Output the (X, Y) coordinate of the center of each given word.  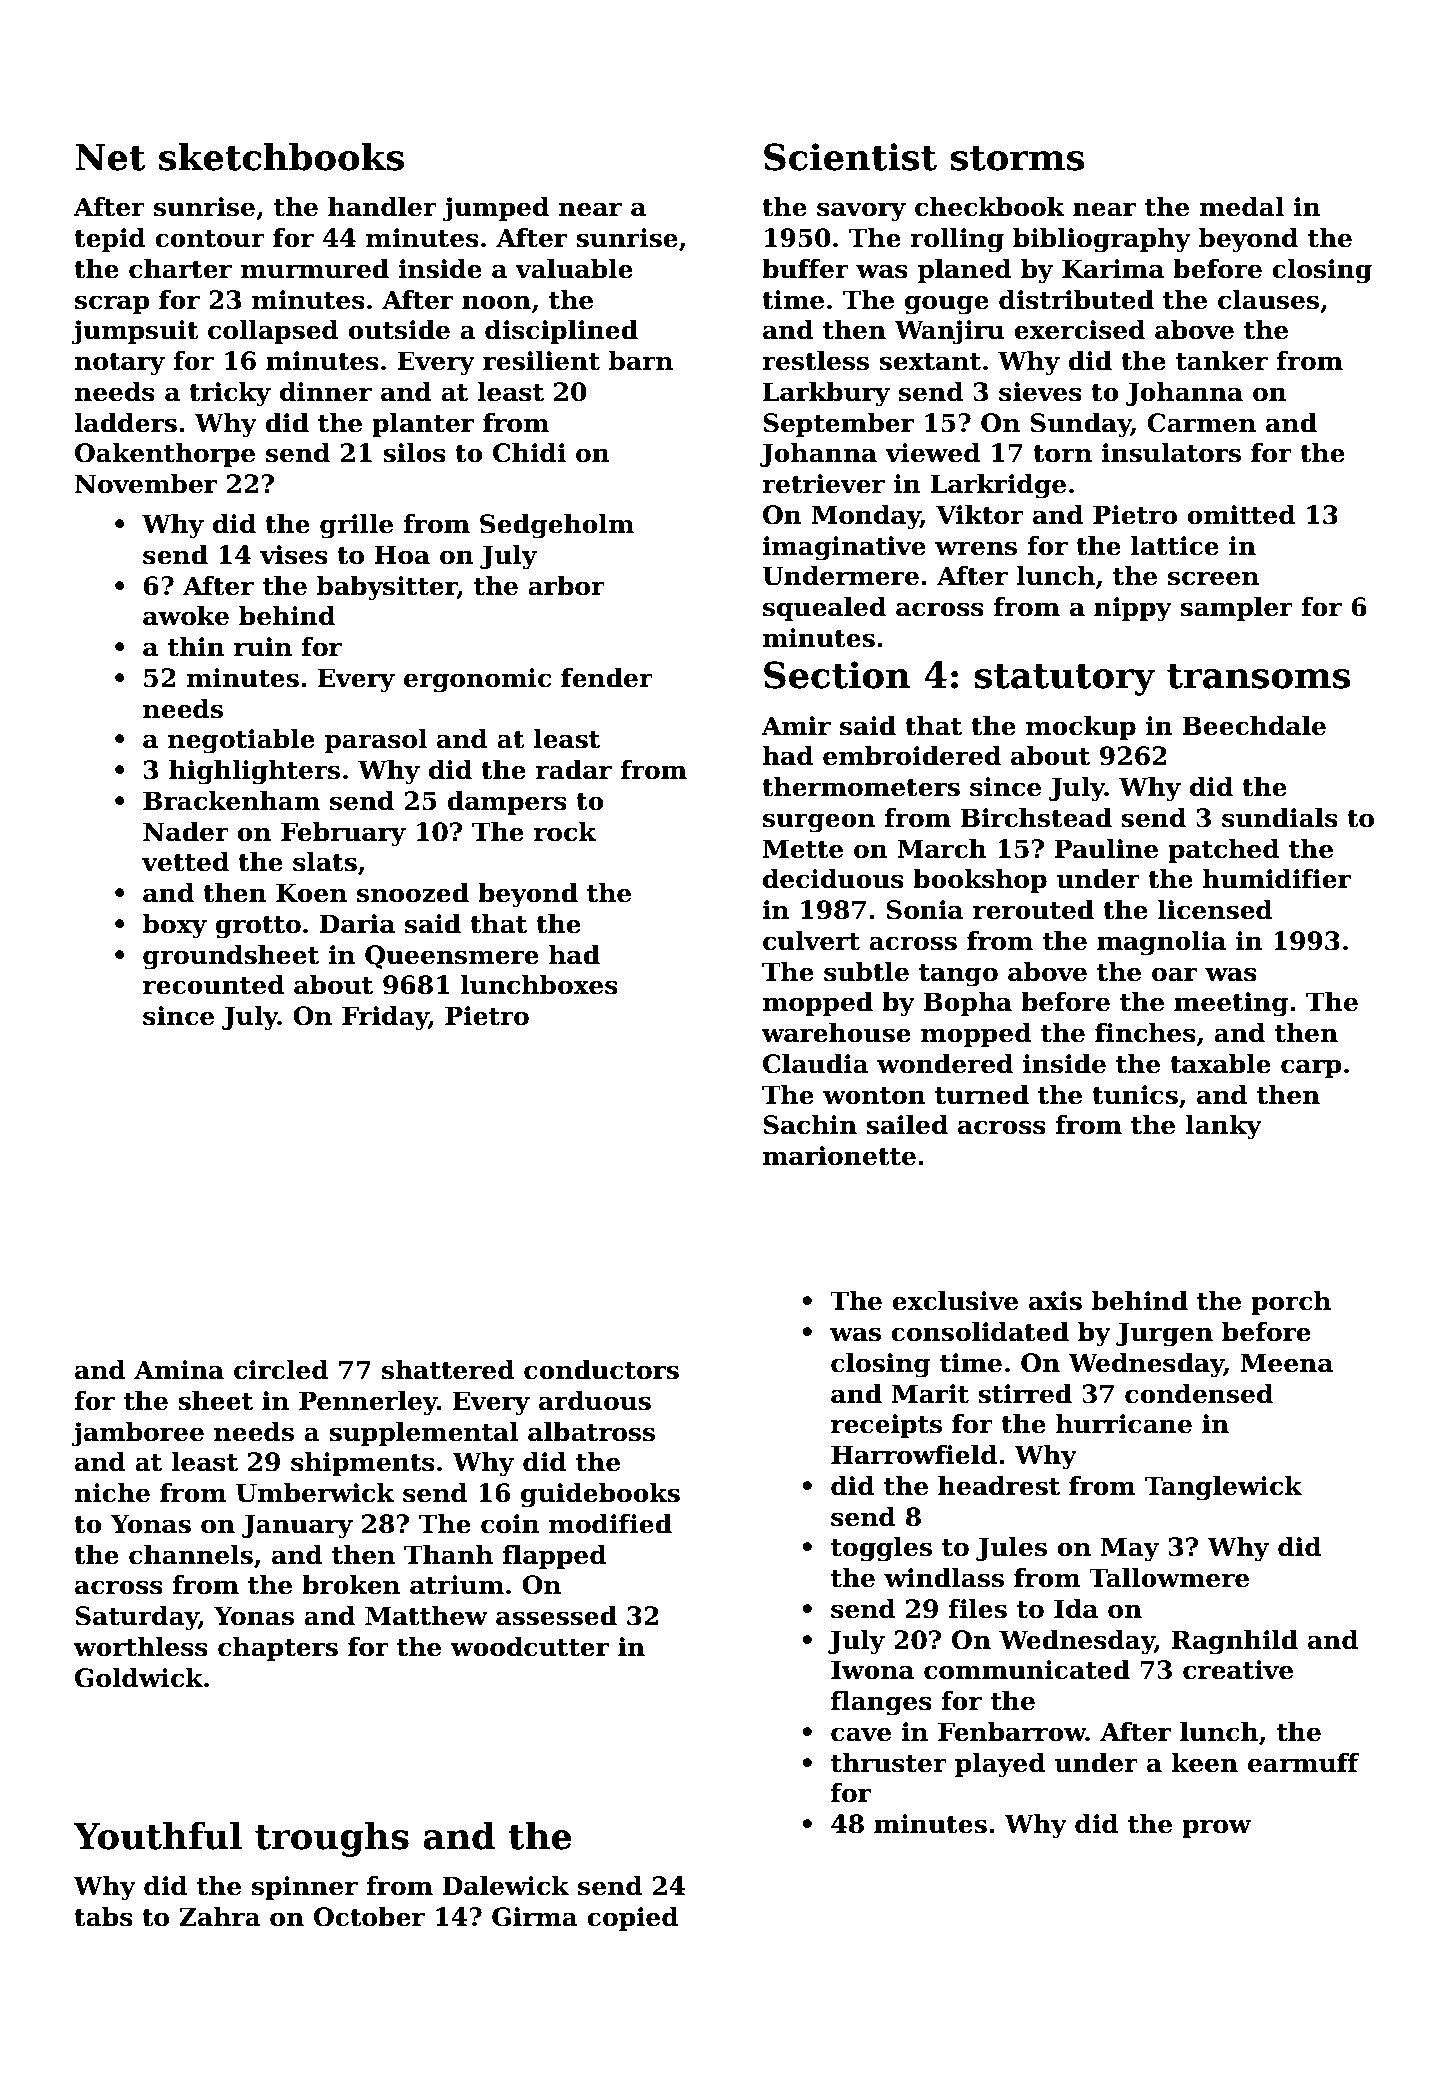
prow (1216, 1828)
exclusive (955, 1301)
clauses (1268, 300)
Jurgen (1164, 1334)
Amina (179, 1370)
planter (423, 425)
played (1000, 1765)
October (369, 1917)
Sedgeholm (557, 526)
